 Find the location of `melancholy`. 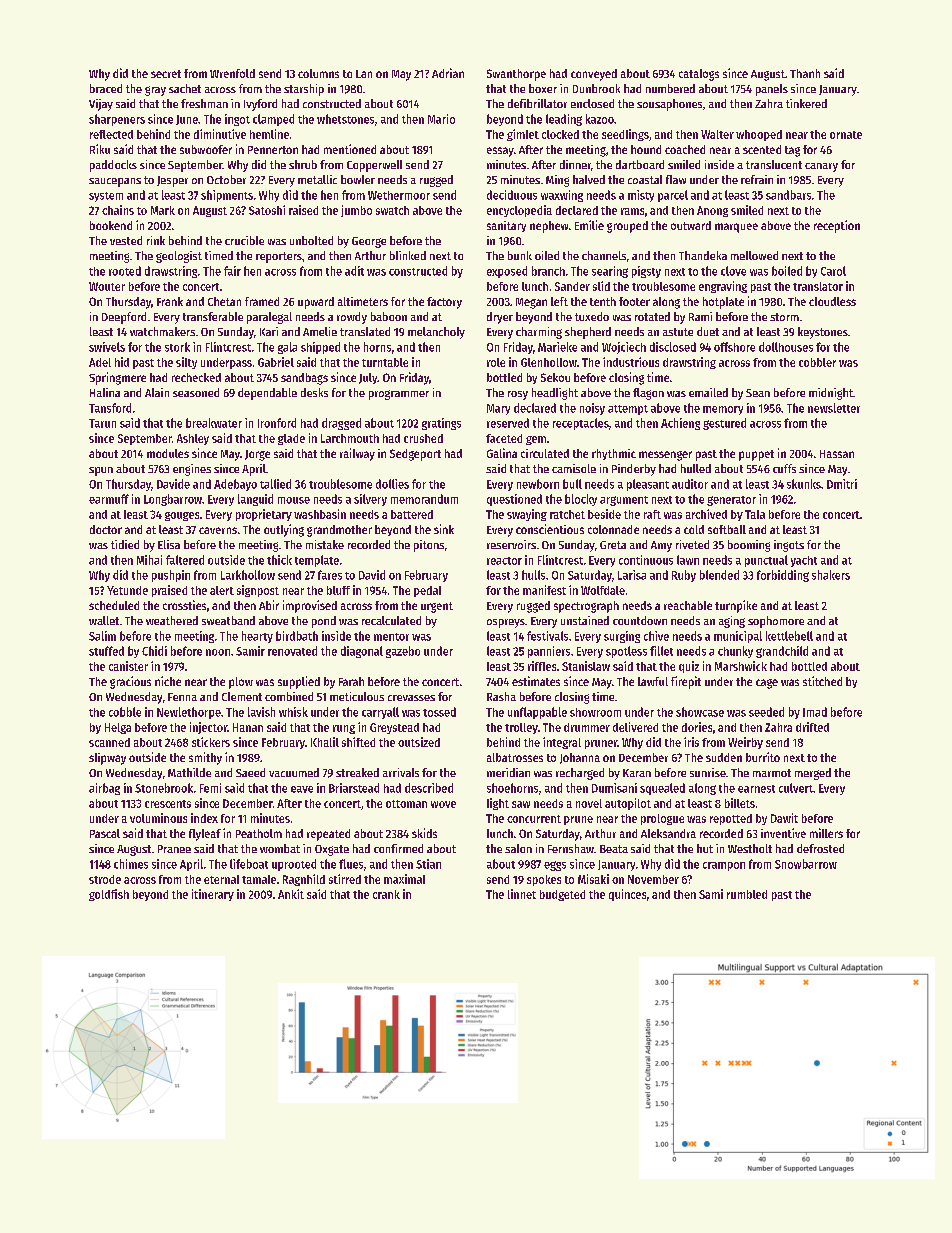

melancholy is located at coordinates (436, 333).
